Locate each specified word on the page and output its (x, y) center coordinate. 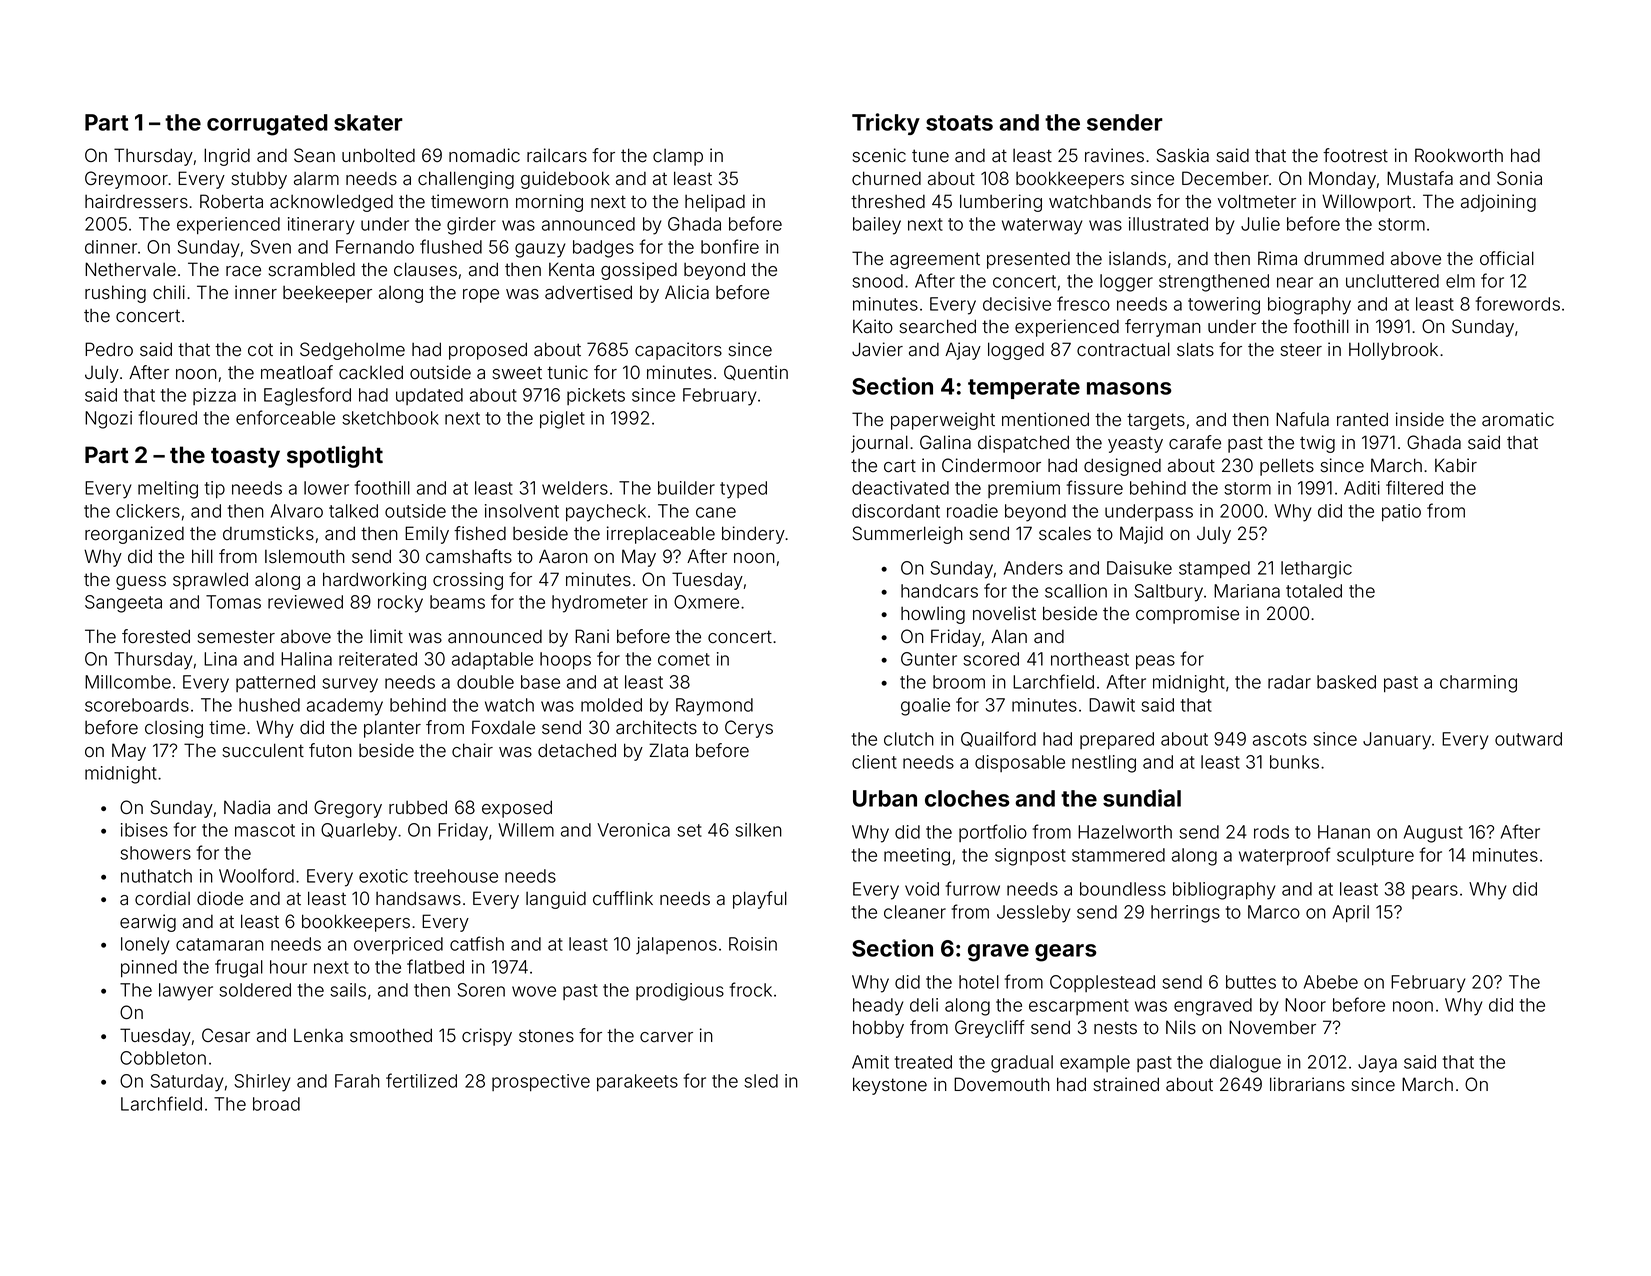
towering (1224, 306)
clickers (148, 511)
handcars (939, 591)
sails (348, 990)
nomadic (484, 155)
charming (1478, 684)
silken (758, 830)
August (1433, 834)
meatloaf (297, 372)
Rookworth (1459, 155)
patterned (275, 683)
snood (877, 281)
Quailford (998, 739)
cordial (162, 898)
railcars (557, 155)
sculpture (1375, 856)
